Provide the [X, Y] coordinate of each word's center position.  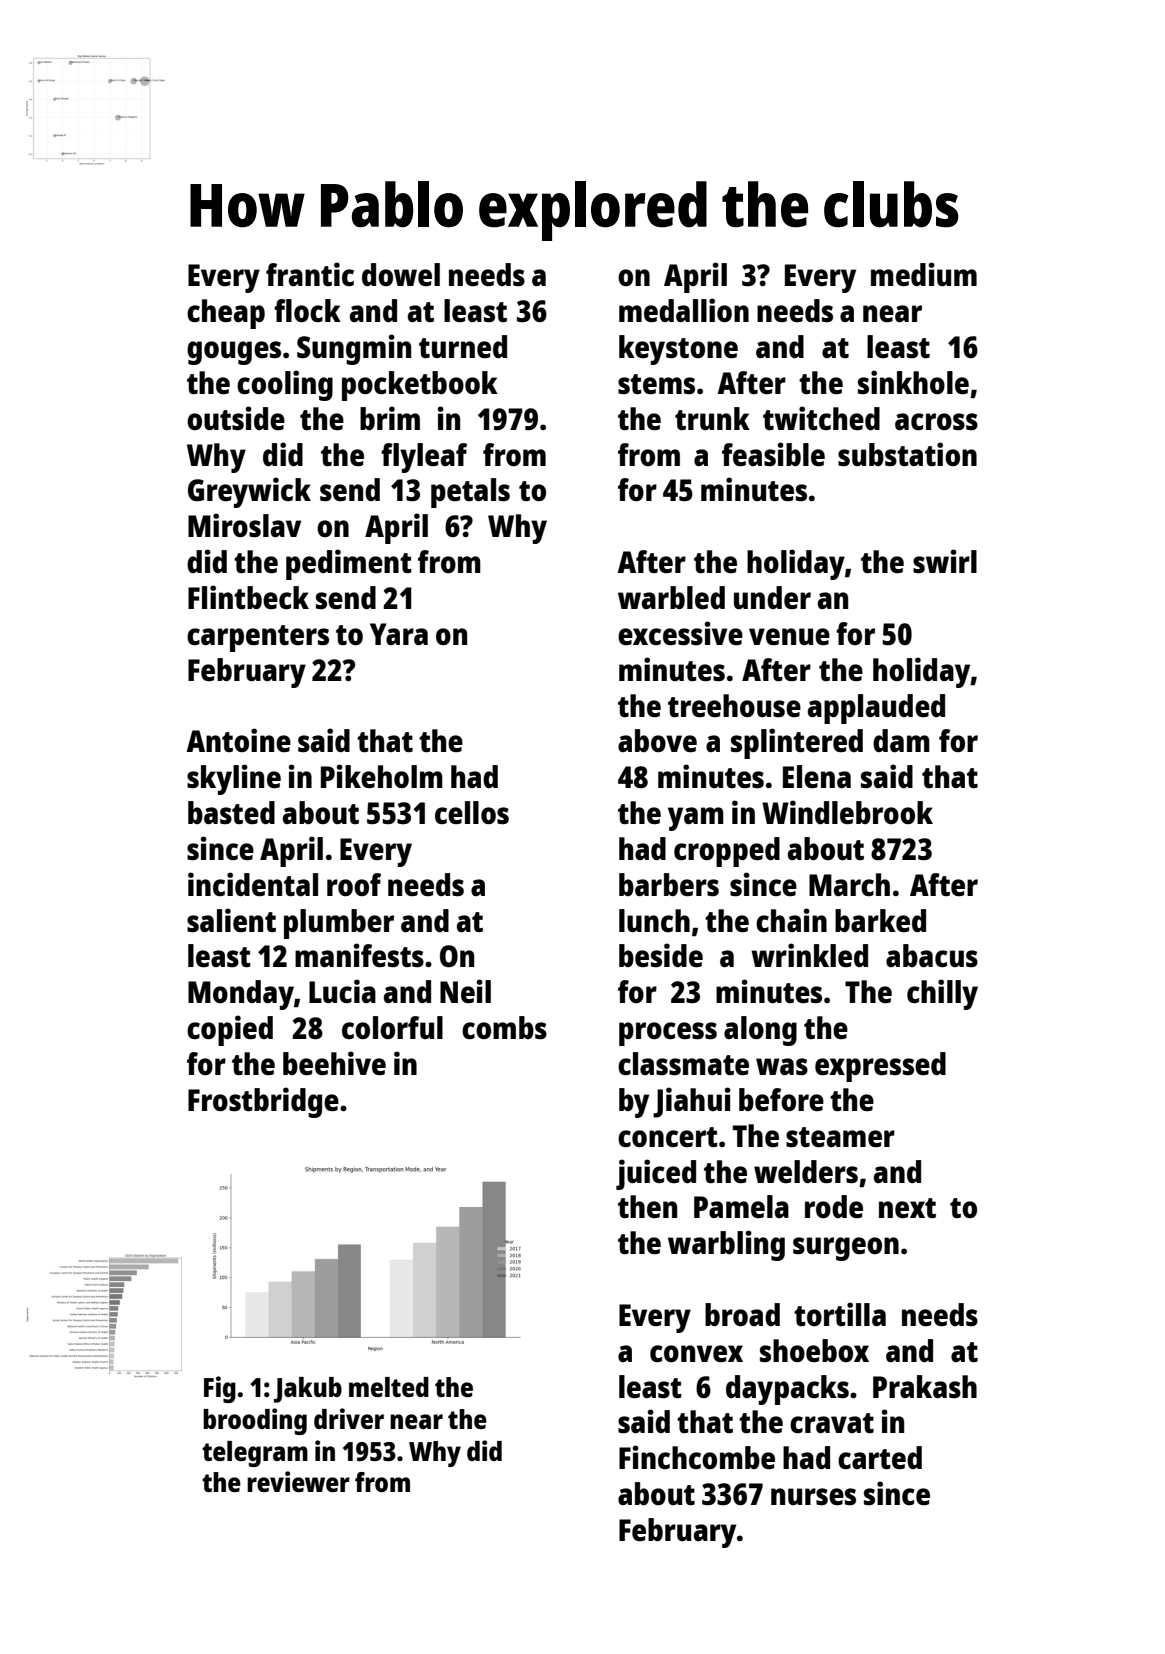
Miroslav [244, 525]
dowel [401, 274]
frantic [310, 274]
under [772, 597]
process [668, 1034]
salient [231, 920]
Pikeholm [382, 776]
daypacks [787, 1390]
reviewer [298, 1481]
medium [924, 274]
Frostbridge [263, 1102]
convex [696, 1353]
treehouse [734, 706]
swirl [945, 561]
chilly [942, 994]
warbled [671, 598]
